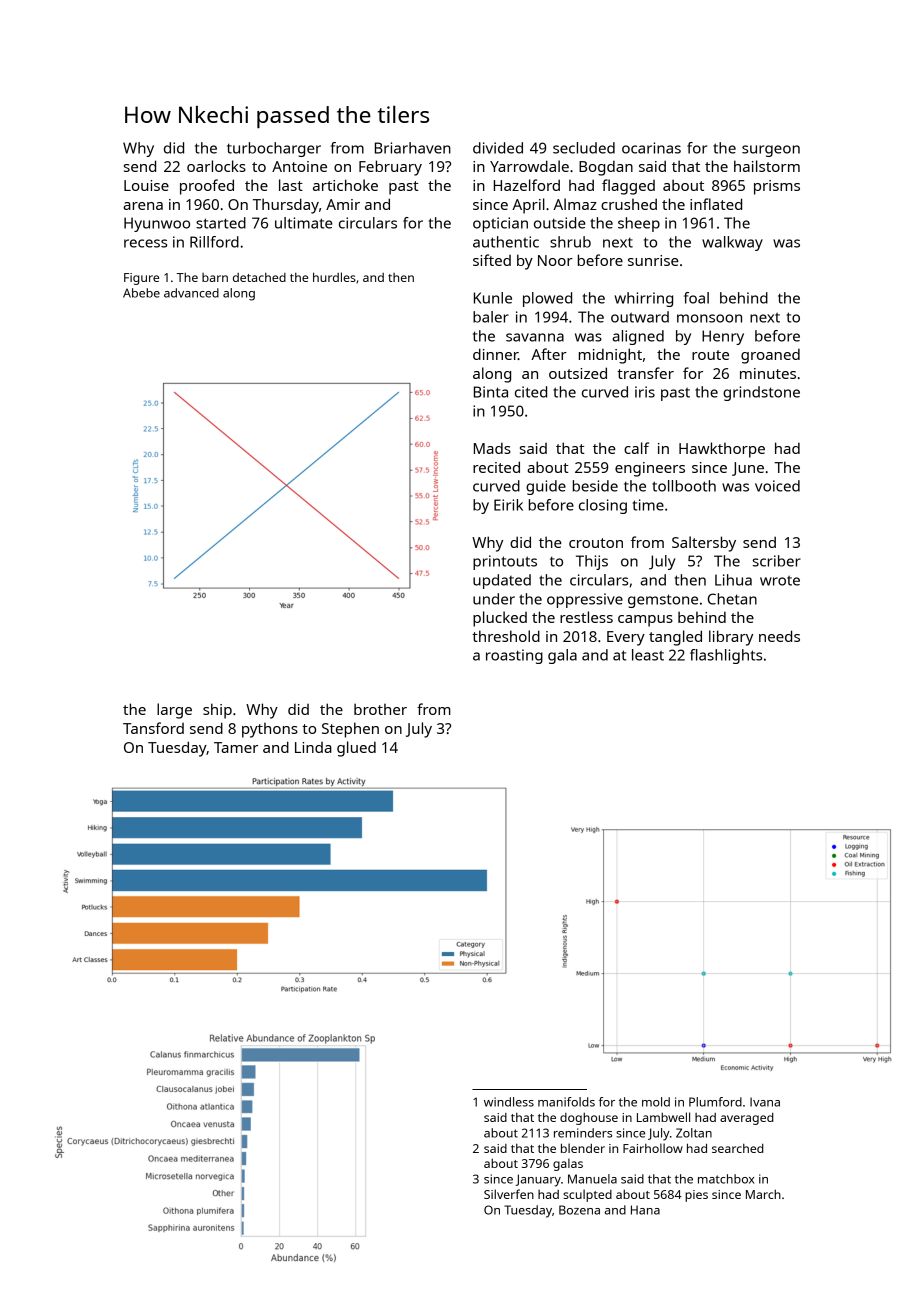  What do you see at coordinates (732, 243) in the image?
I see `walkway` at bounding box center [732, 243].
